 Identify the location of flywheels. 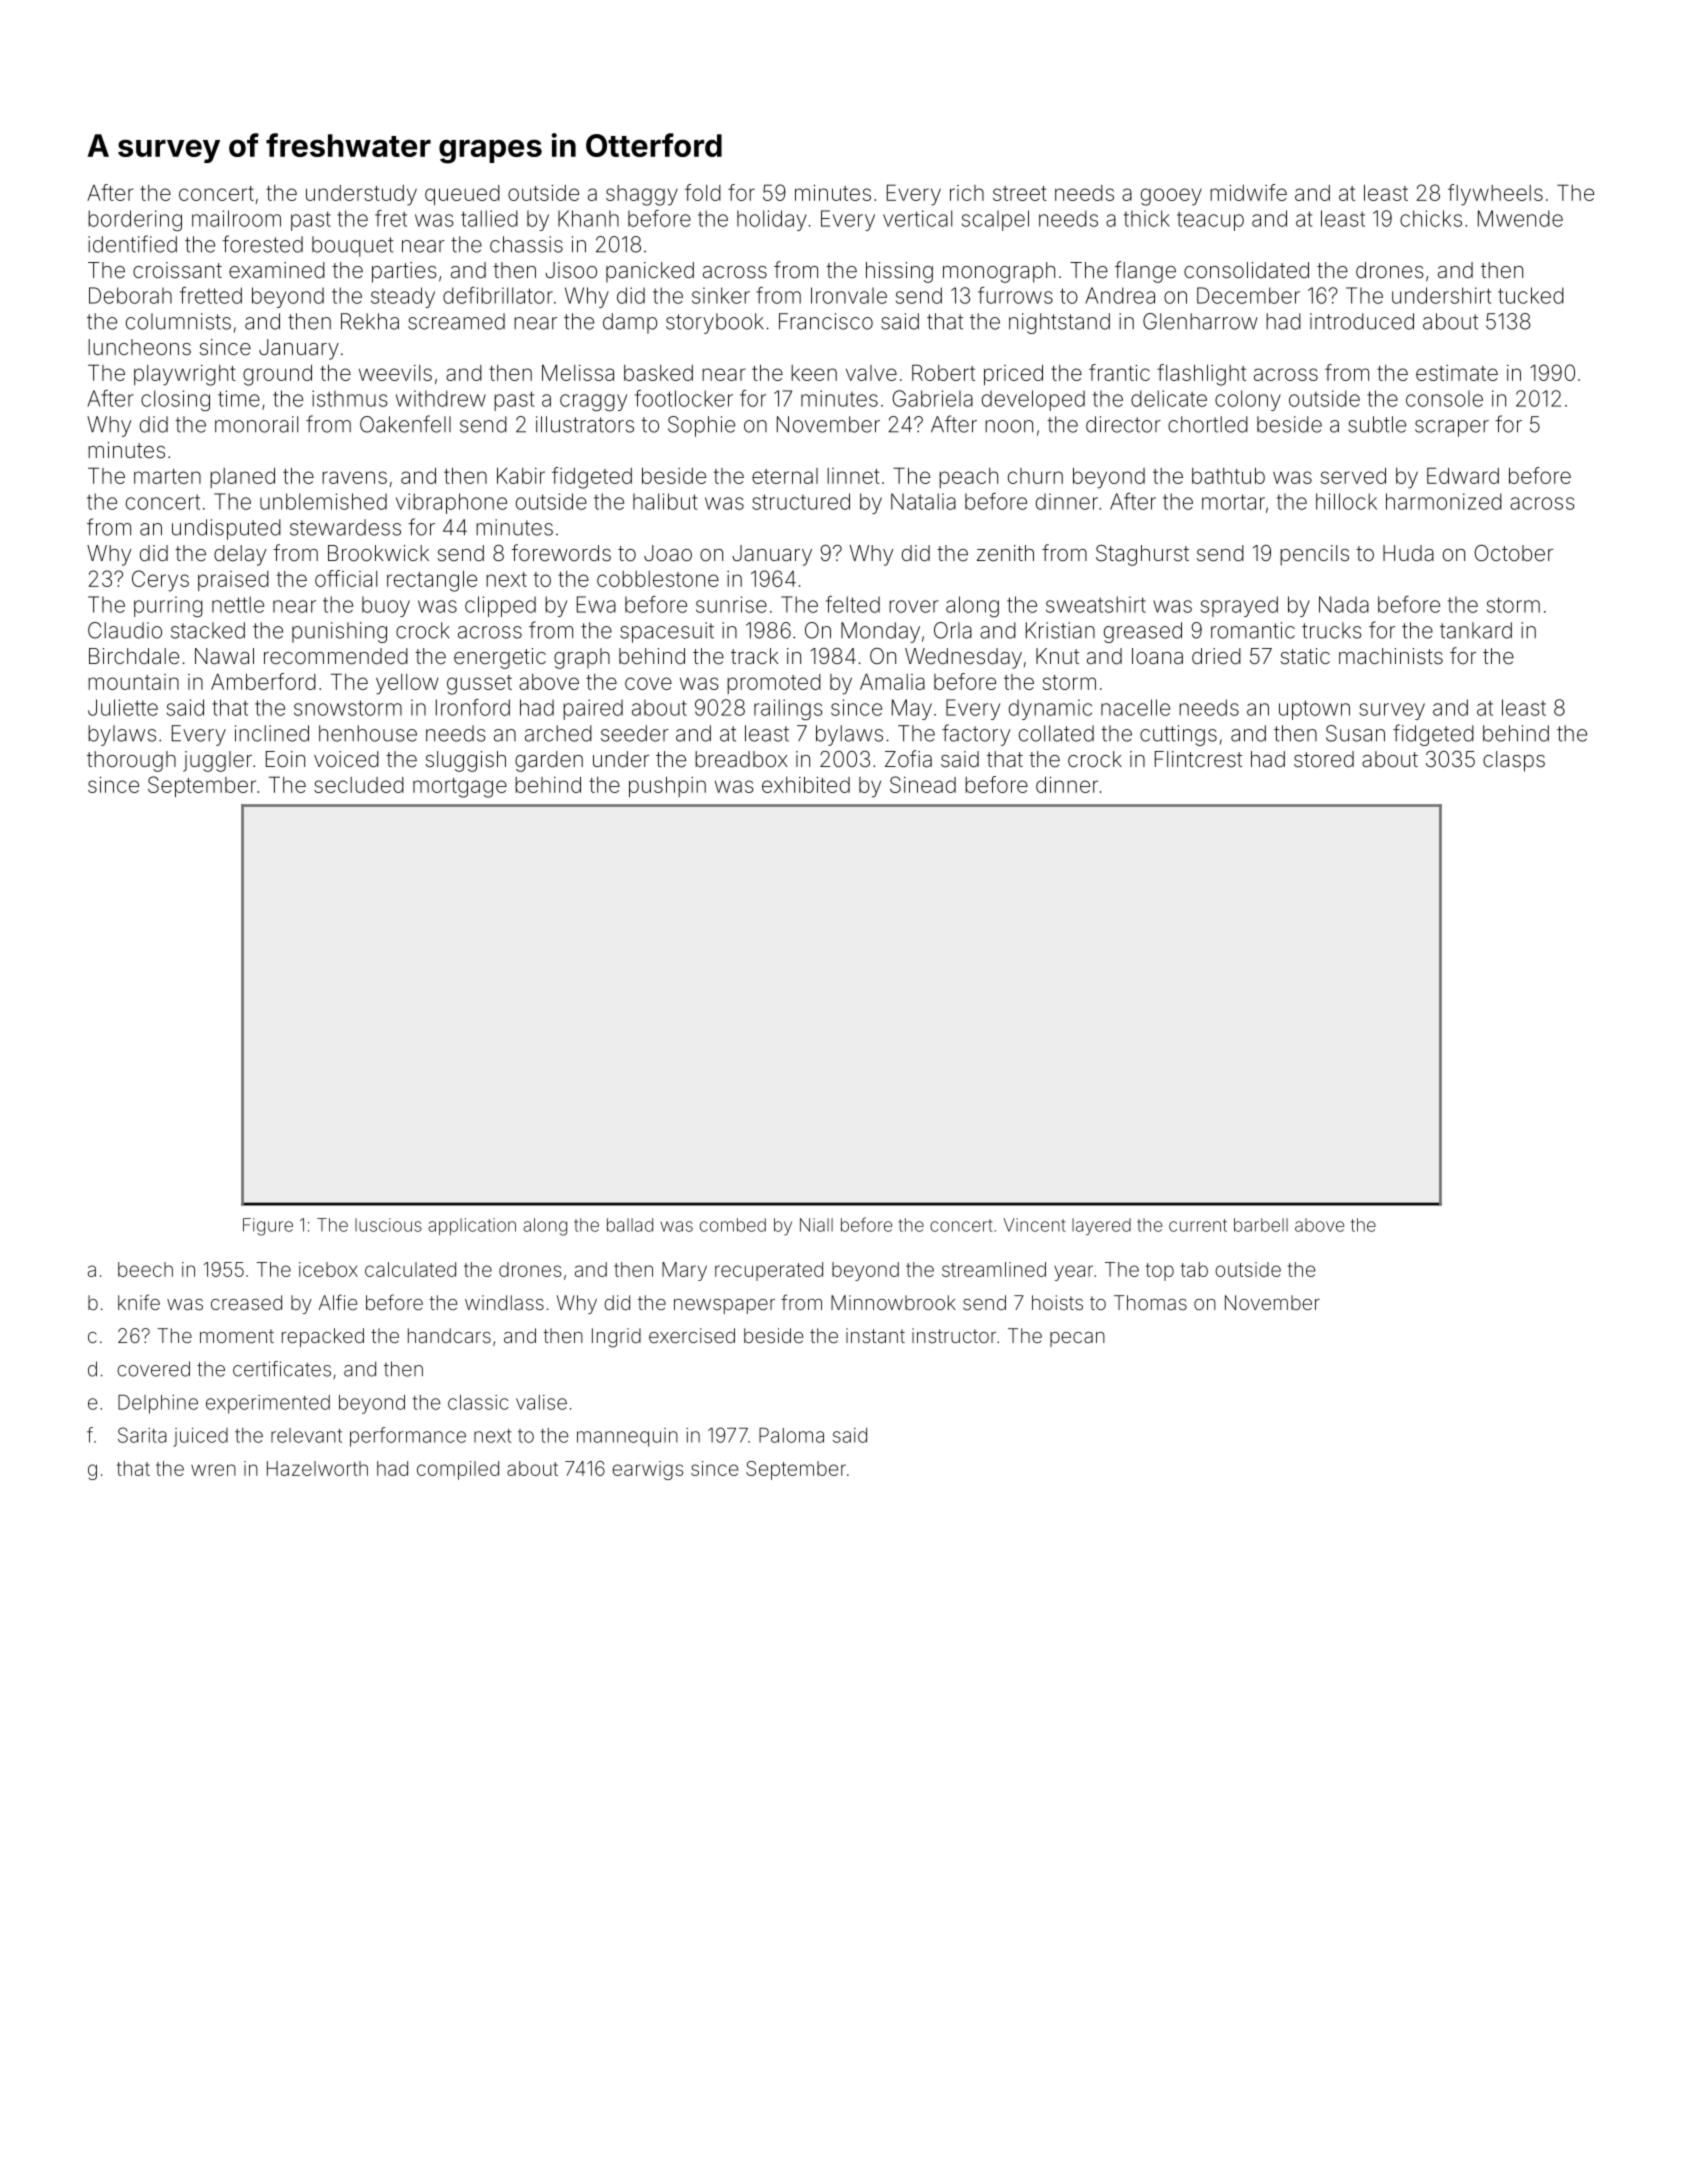
(1495, 195).
